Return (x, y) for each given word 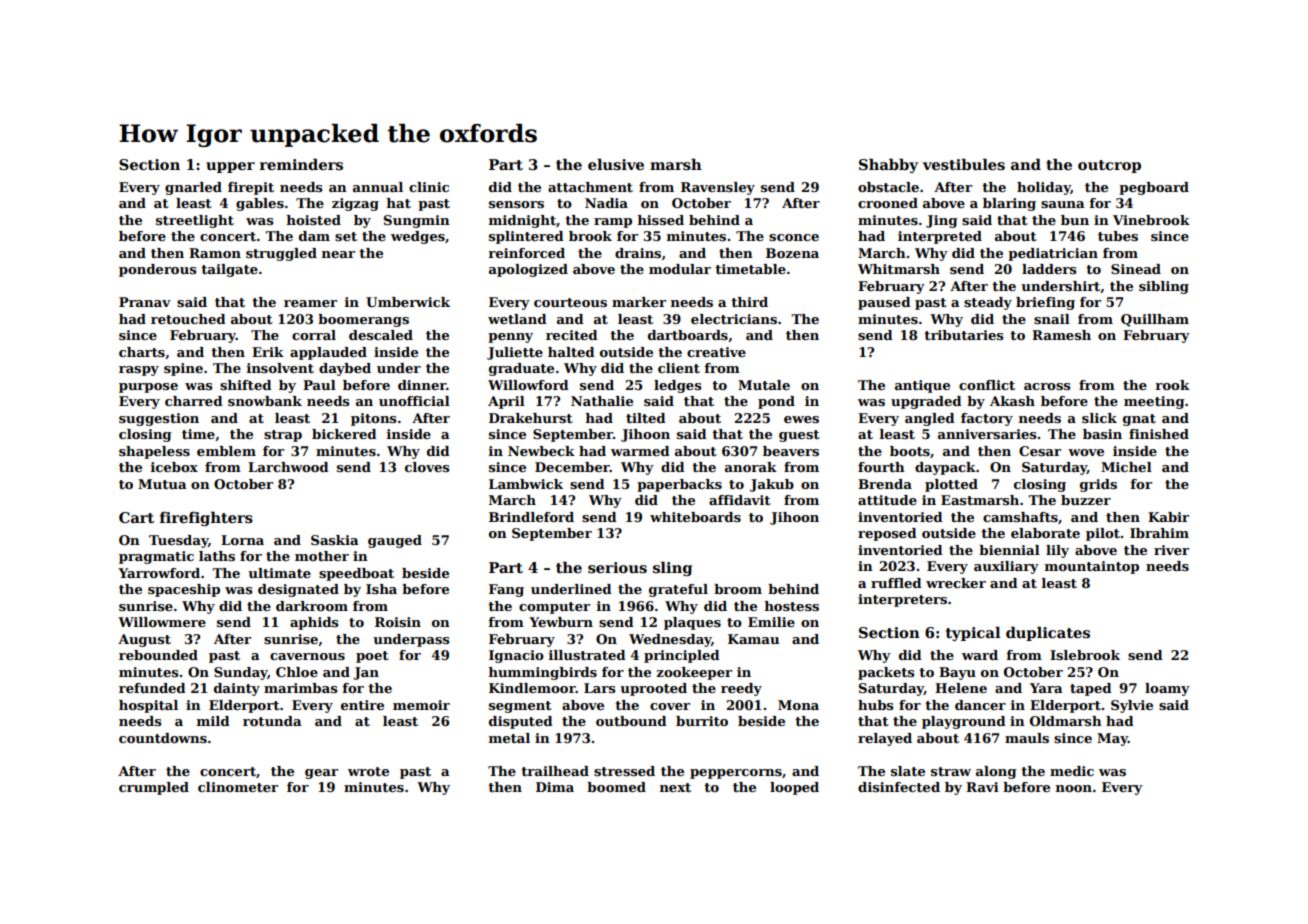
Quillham (1155, 320)
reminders (301, 164)
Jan (366, 673)
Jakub (772, 485)
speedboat (356, 574)
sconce (794, 237)
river (1171, 550)
